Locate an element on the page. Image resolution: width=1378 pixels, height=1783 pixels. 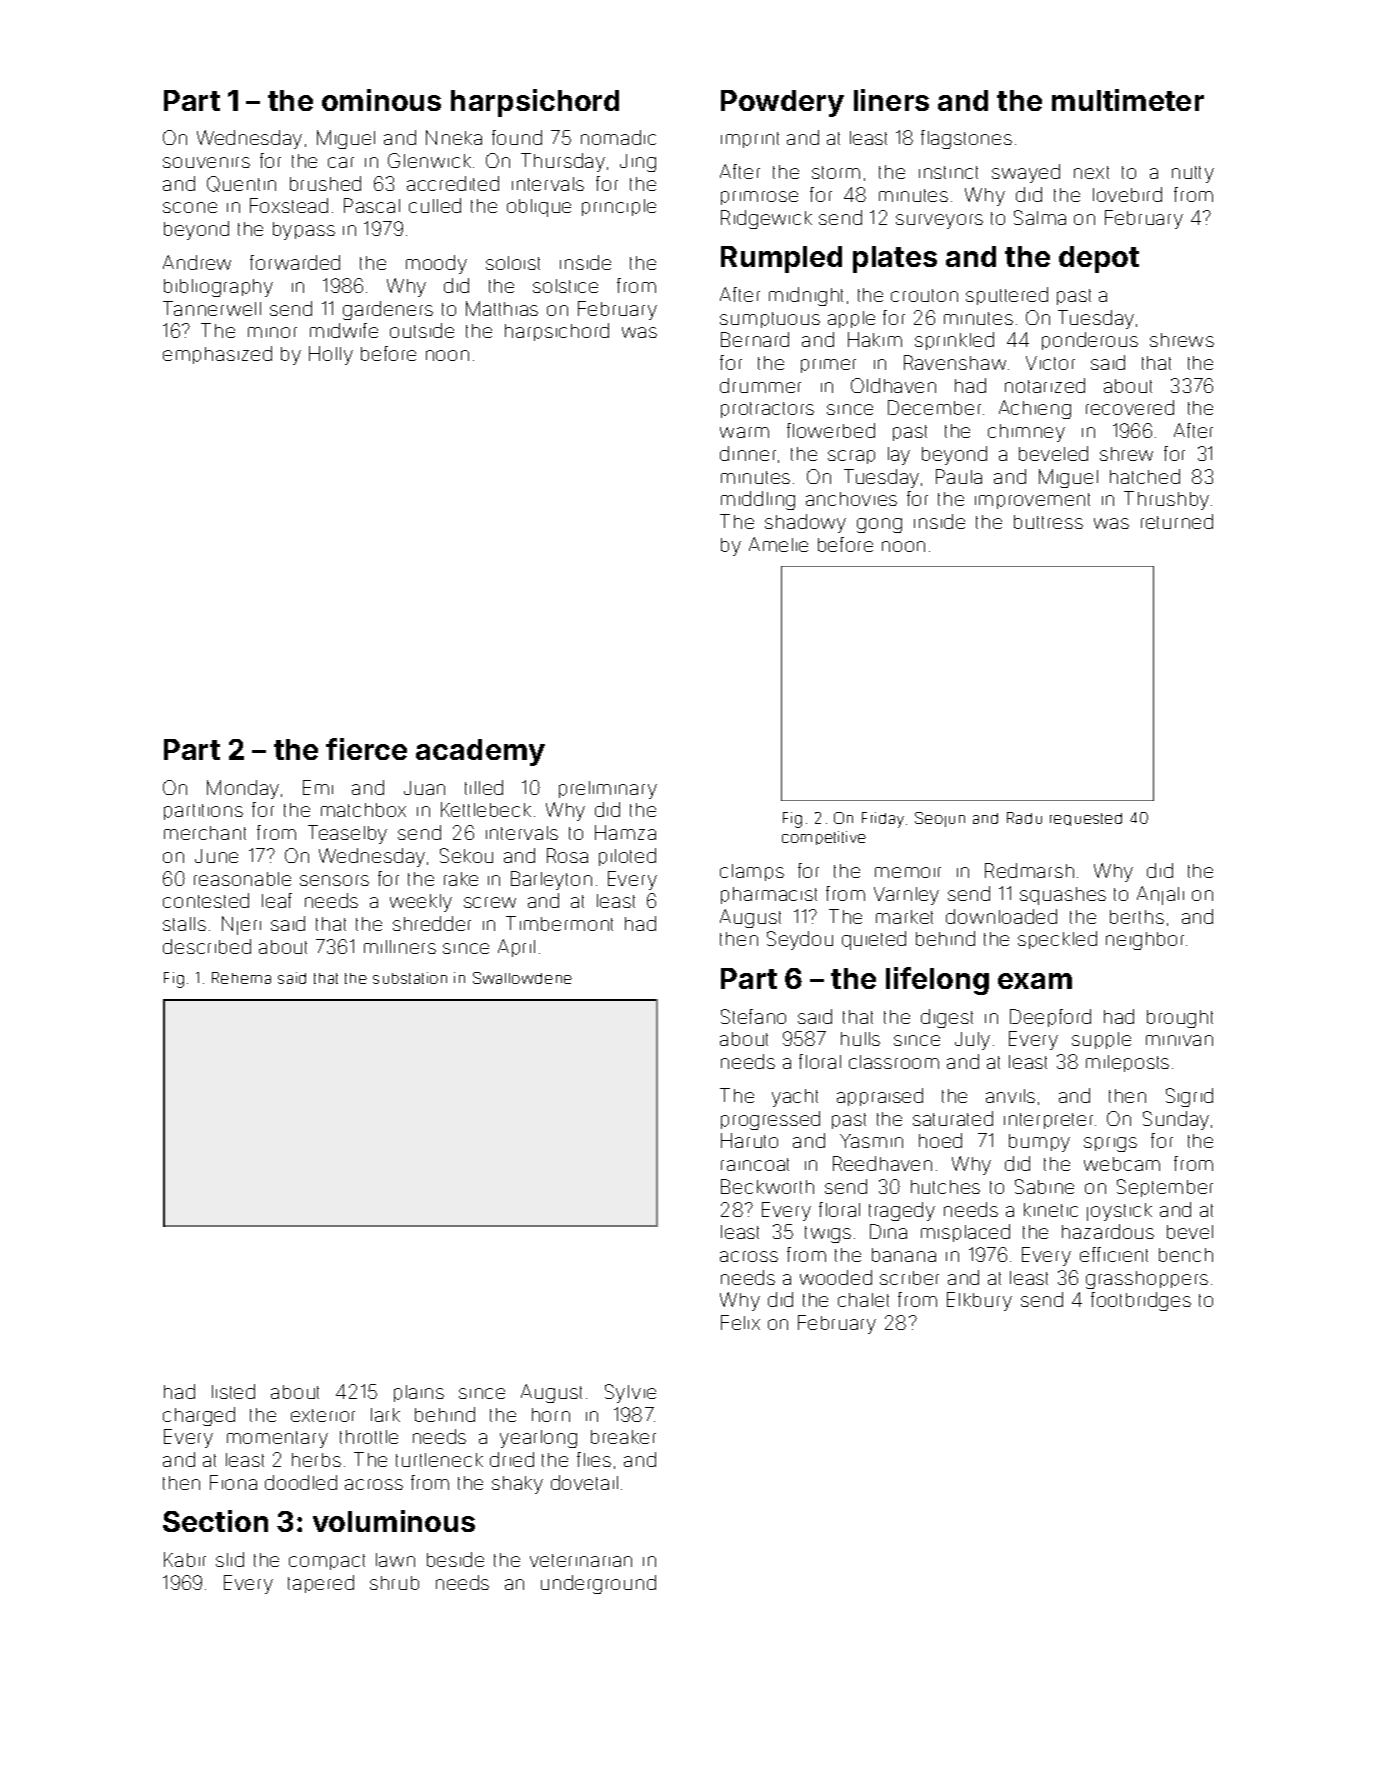
gardeners is located at coordinates (388, 310).
